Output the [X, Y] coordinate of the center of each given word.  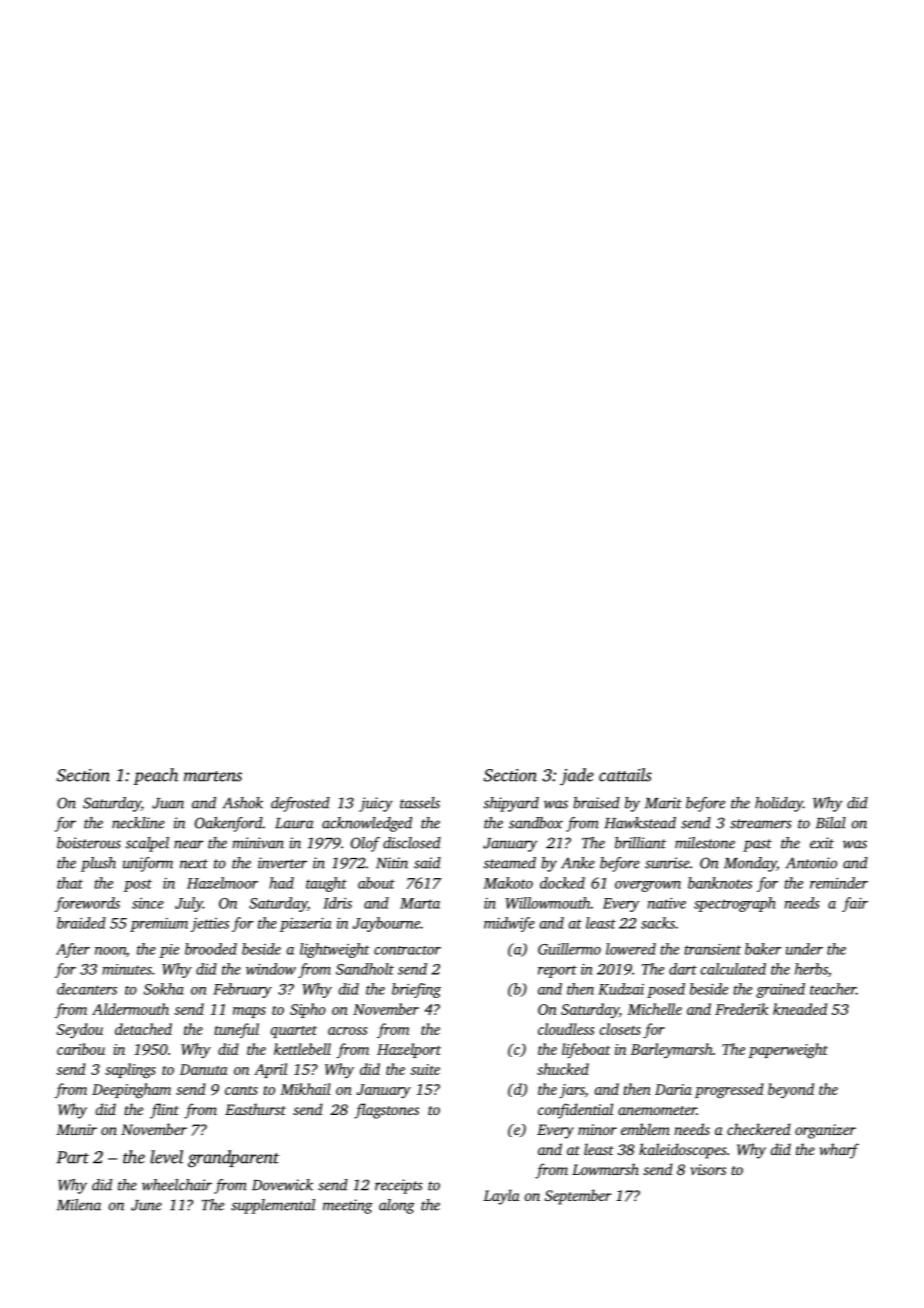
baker [763, 949]
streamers [761, 824]
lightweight [335, 950]
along [397, 1206]
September [578, 1197]
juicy [376, 804]
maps [249, 1012]
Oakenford [229, 824]
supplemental [273, 1206]
